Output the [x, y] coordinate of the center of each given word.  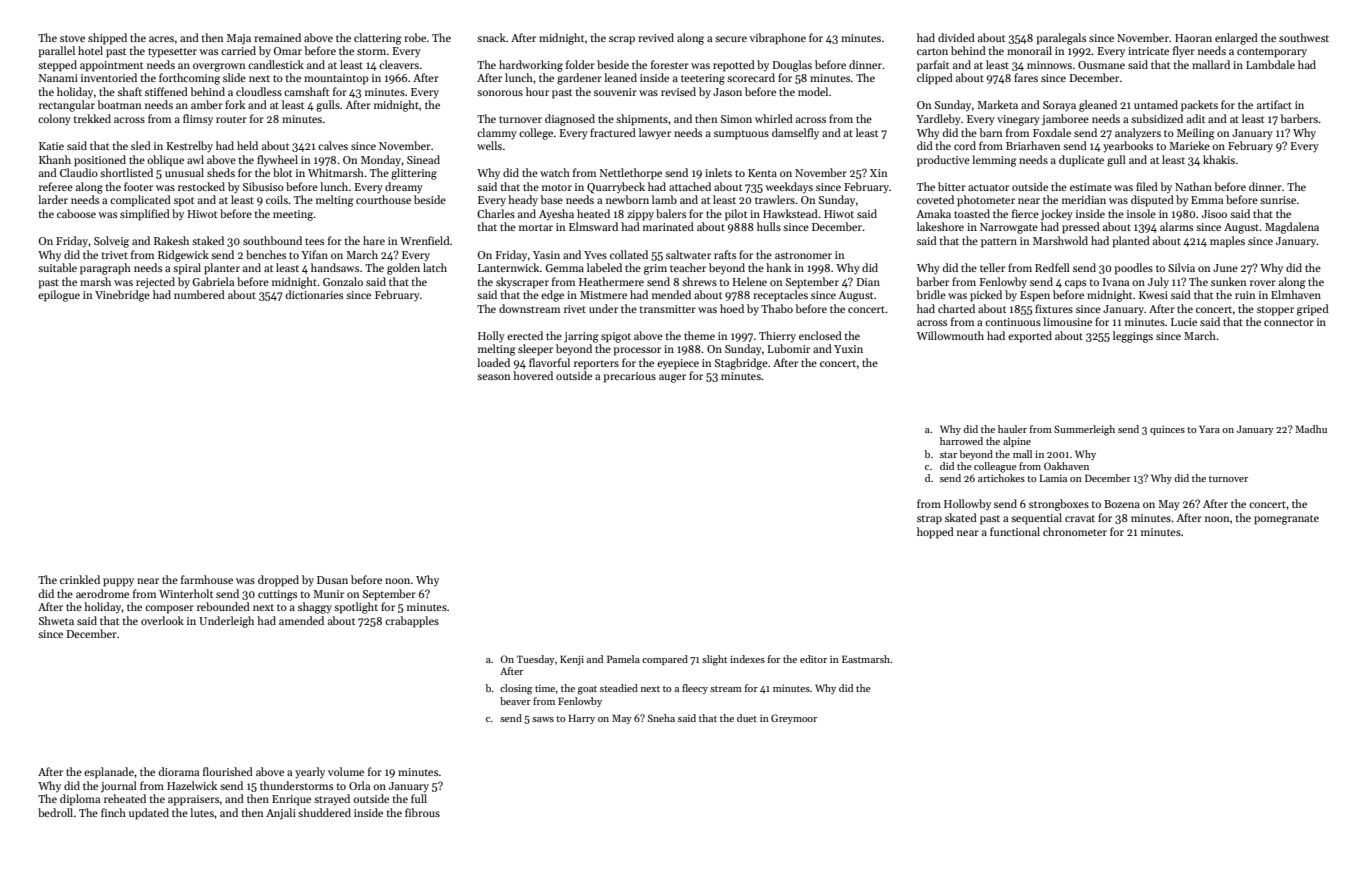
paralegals [1061, 39]
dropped [278, 581]
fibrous [422, 812]
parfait [933, 66]
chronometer [1075, 531]
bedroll [55, 812]
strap [929, 520]
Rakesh [171, 240]
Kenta [762, 173]
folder [580, 64]
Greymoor [794, 719]
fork [235, 104]
